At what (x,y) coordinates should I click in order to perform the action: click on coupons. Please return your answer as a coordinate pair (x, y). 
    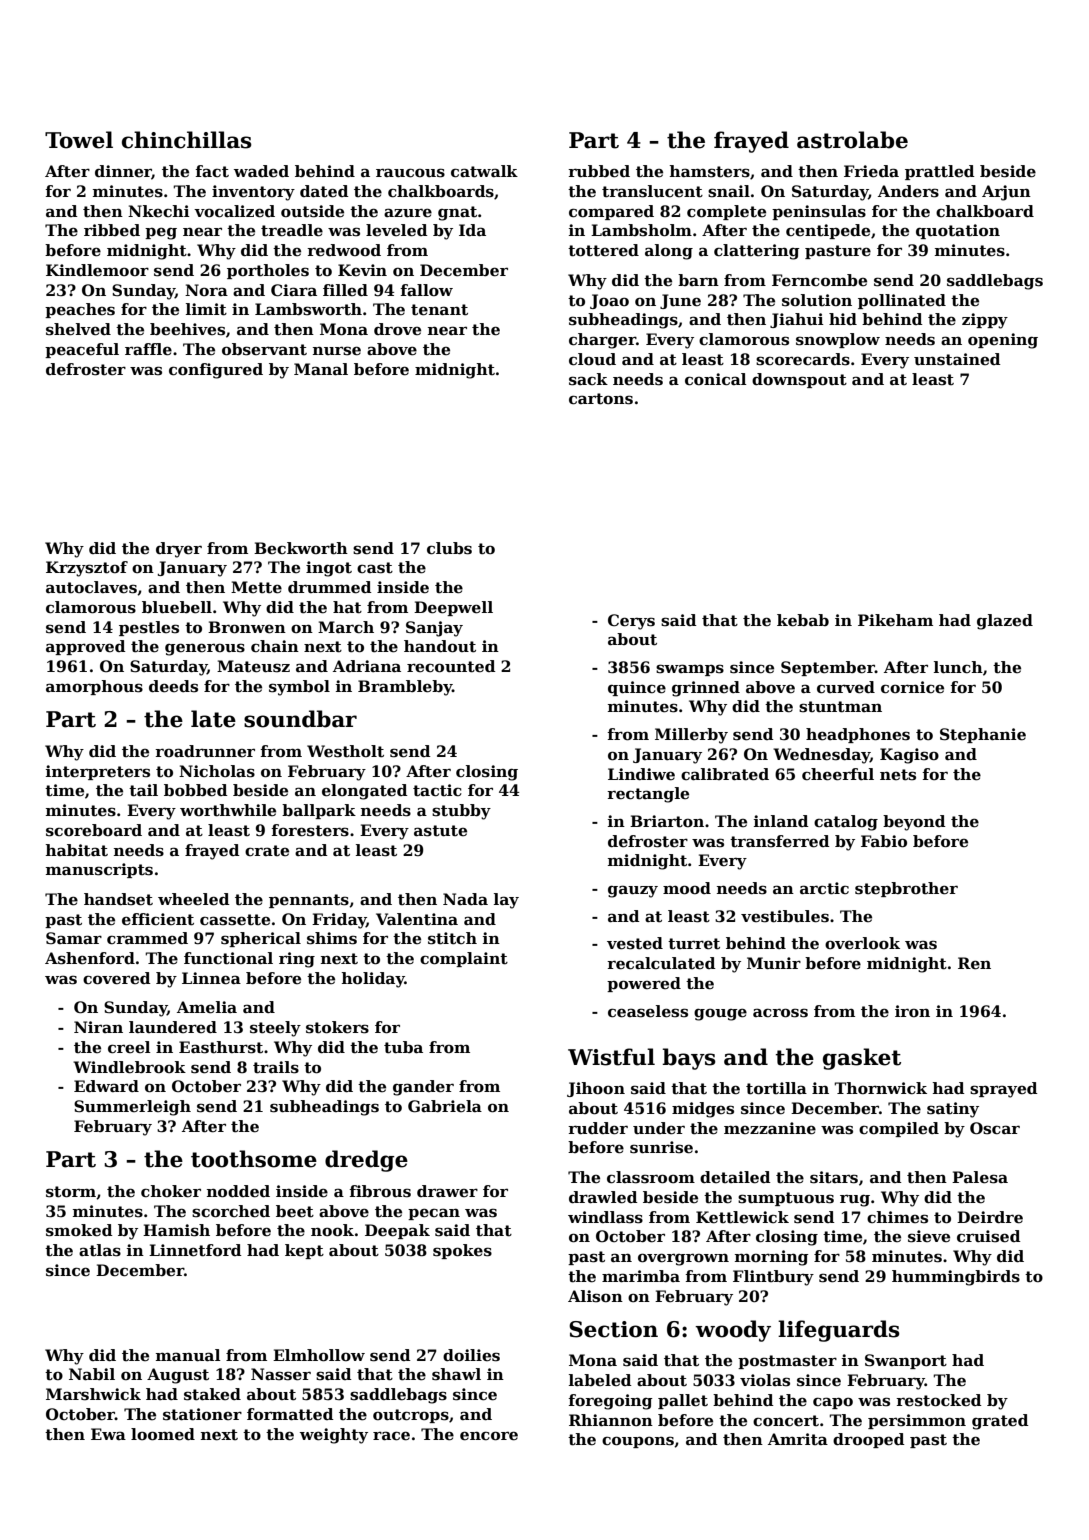
    Looking at the image, I should click on (638, 1442).
